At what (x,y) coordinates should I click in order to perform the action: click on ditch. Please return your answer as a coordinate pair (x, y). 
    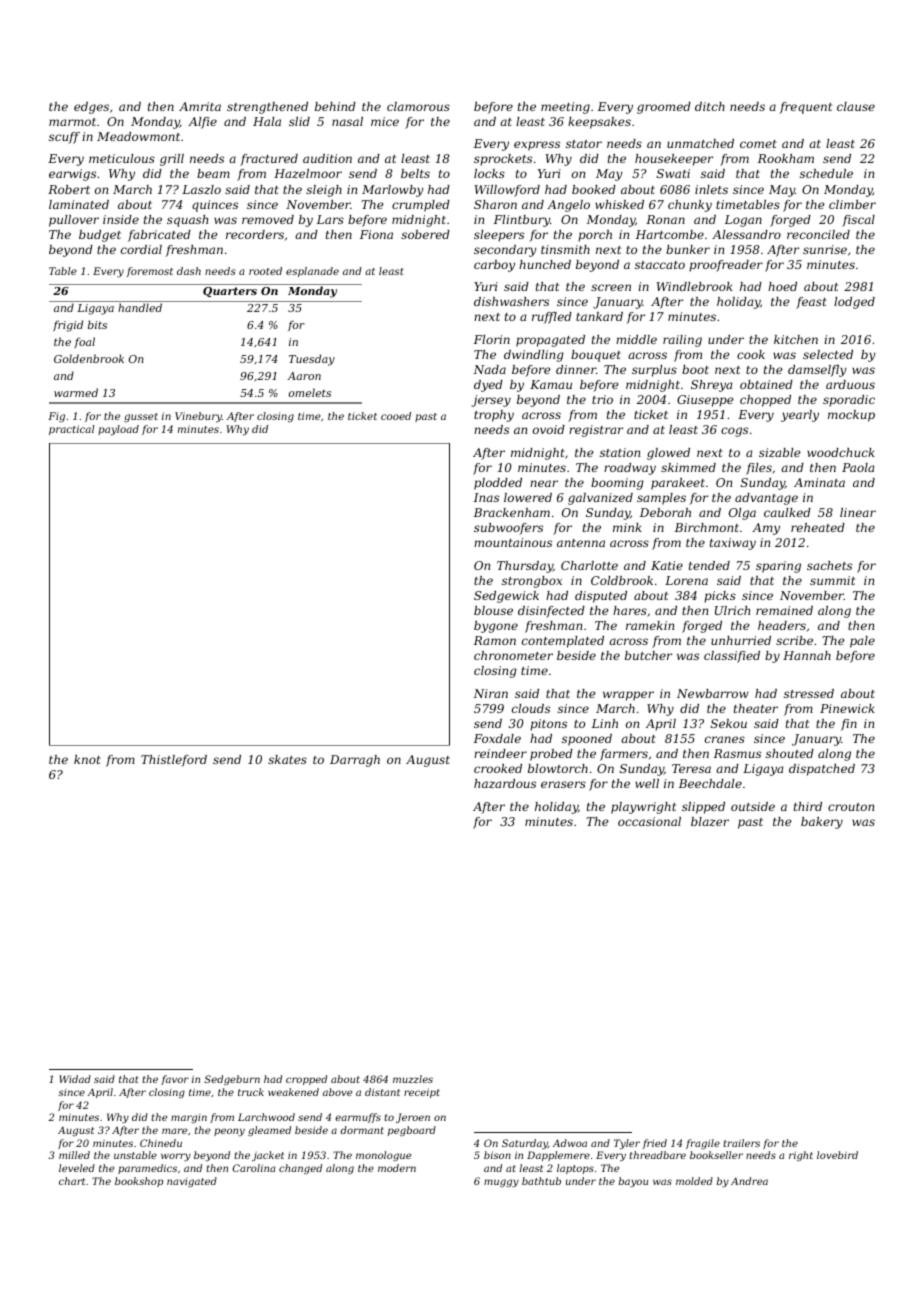
    Looking at the image, I should click on (710, 106).
